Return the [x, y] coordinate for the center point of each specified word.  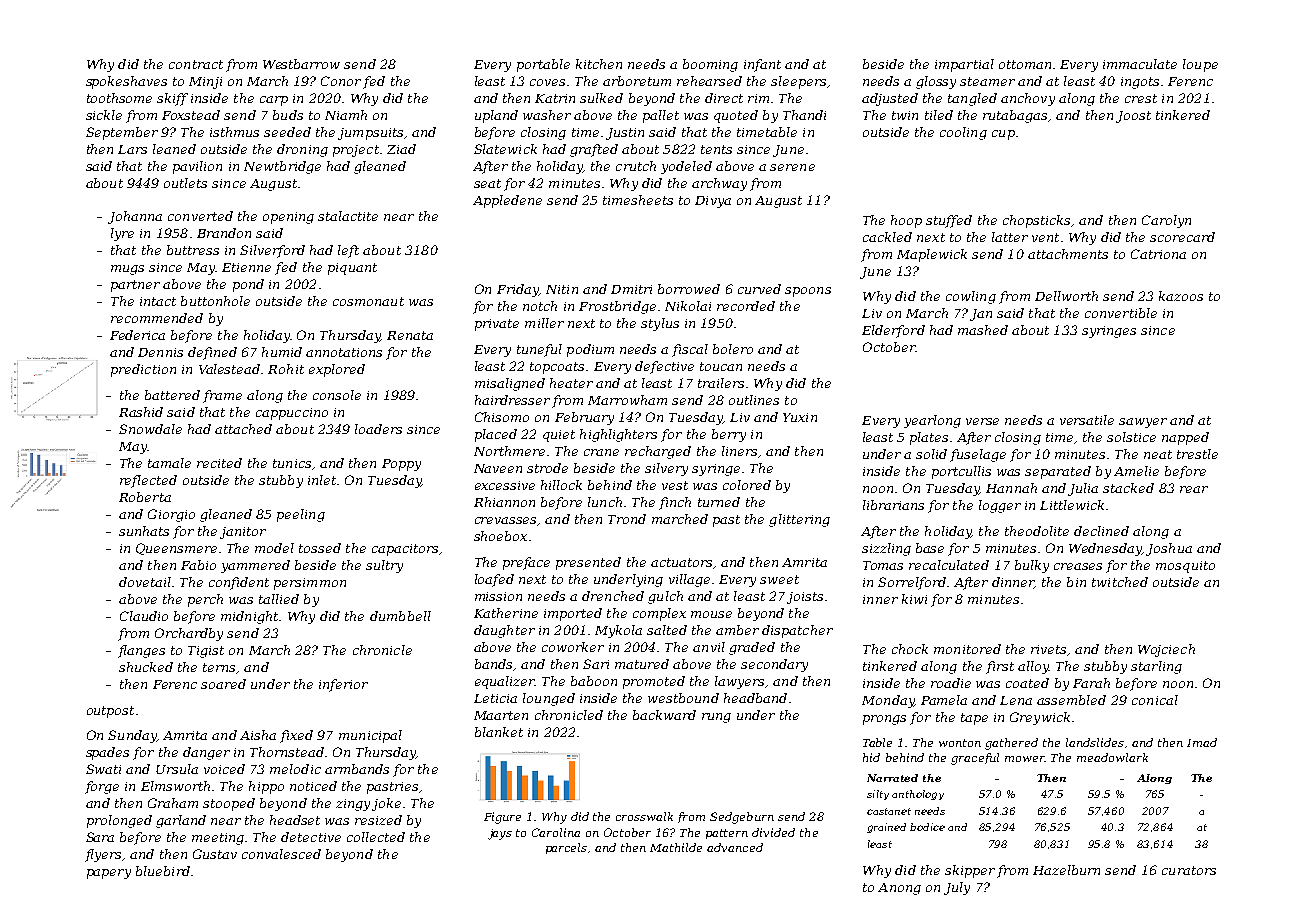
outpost [110, 712]
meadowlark [1112, 757]
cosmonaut [368, 301]
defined [212, 353]
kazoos [1181, 296]
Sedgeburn [742, 818]
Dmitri [631, 289]
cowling [971, 297]
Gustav [215, 854]
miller [544, 323]
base [930, 548]
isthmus [234, 132]
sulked [601, 98]
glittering [799, 520]
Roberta [145, 497]
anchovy [1028, 99]
